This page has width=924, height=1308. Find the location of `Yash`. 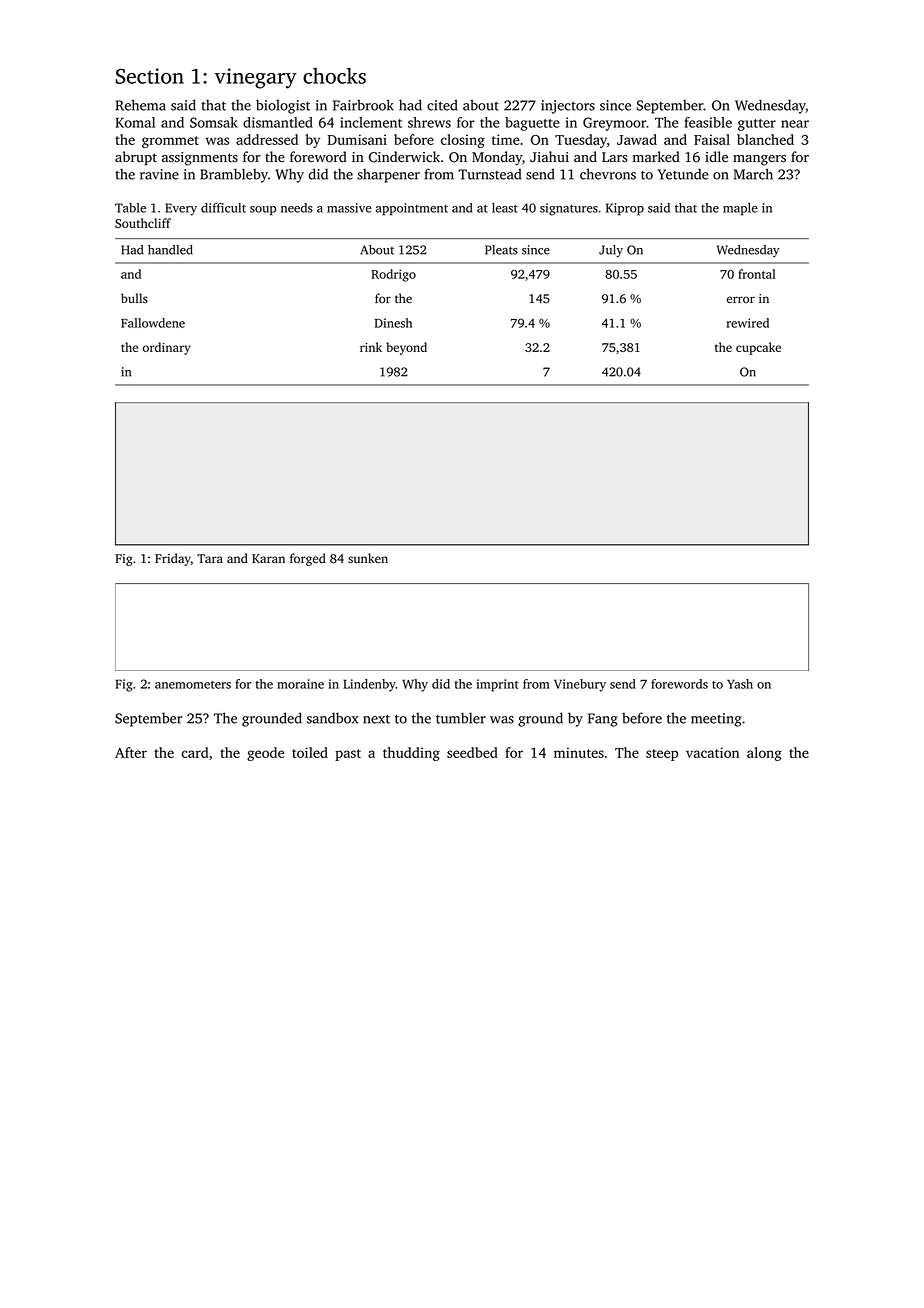

Yash is located at coordinates (740, 684).
